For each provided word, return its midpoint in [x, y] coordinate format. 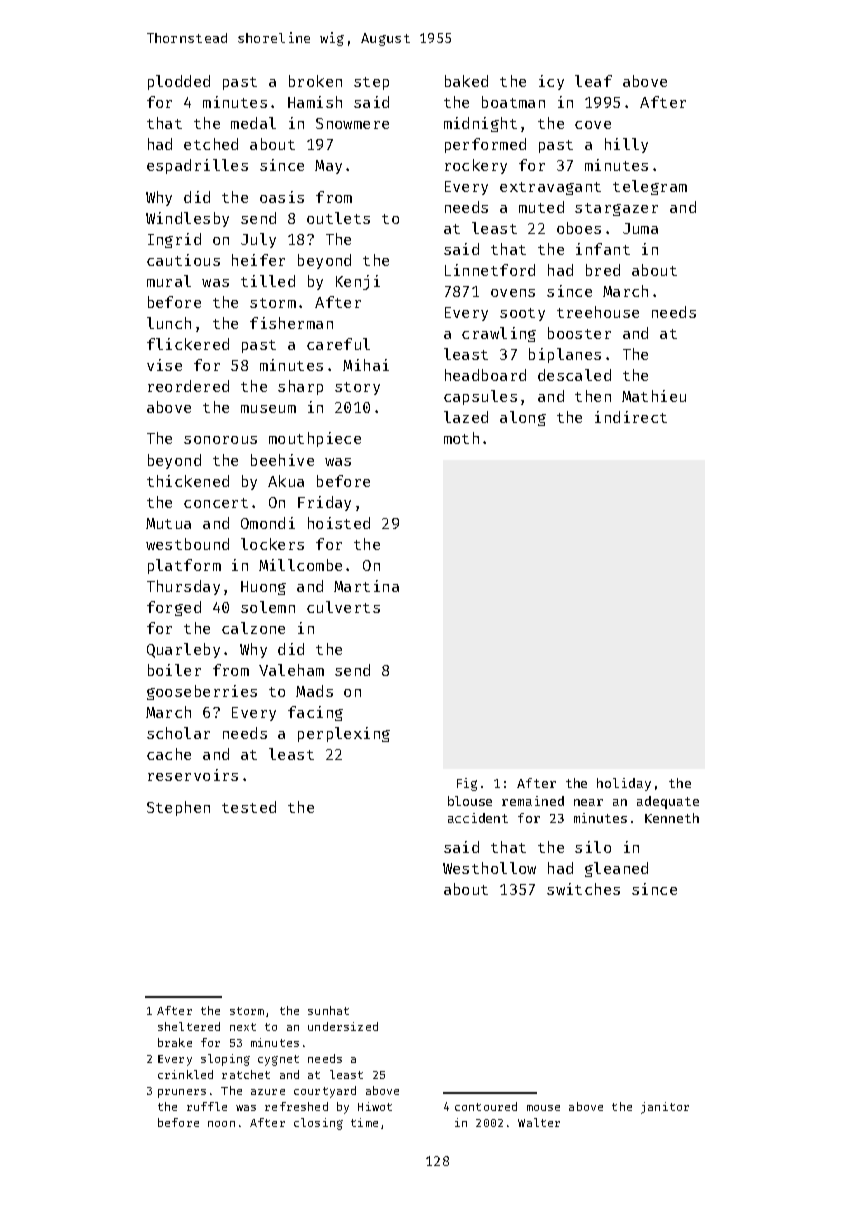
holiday [624, 784]
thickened [188, 481]
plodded [179, 82]
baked [466, 81]
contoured [486, 1106]
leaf [593, 81]
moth [461, 438]
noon [221, 1124]
